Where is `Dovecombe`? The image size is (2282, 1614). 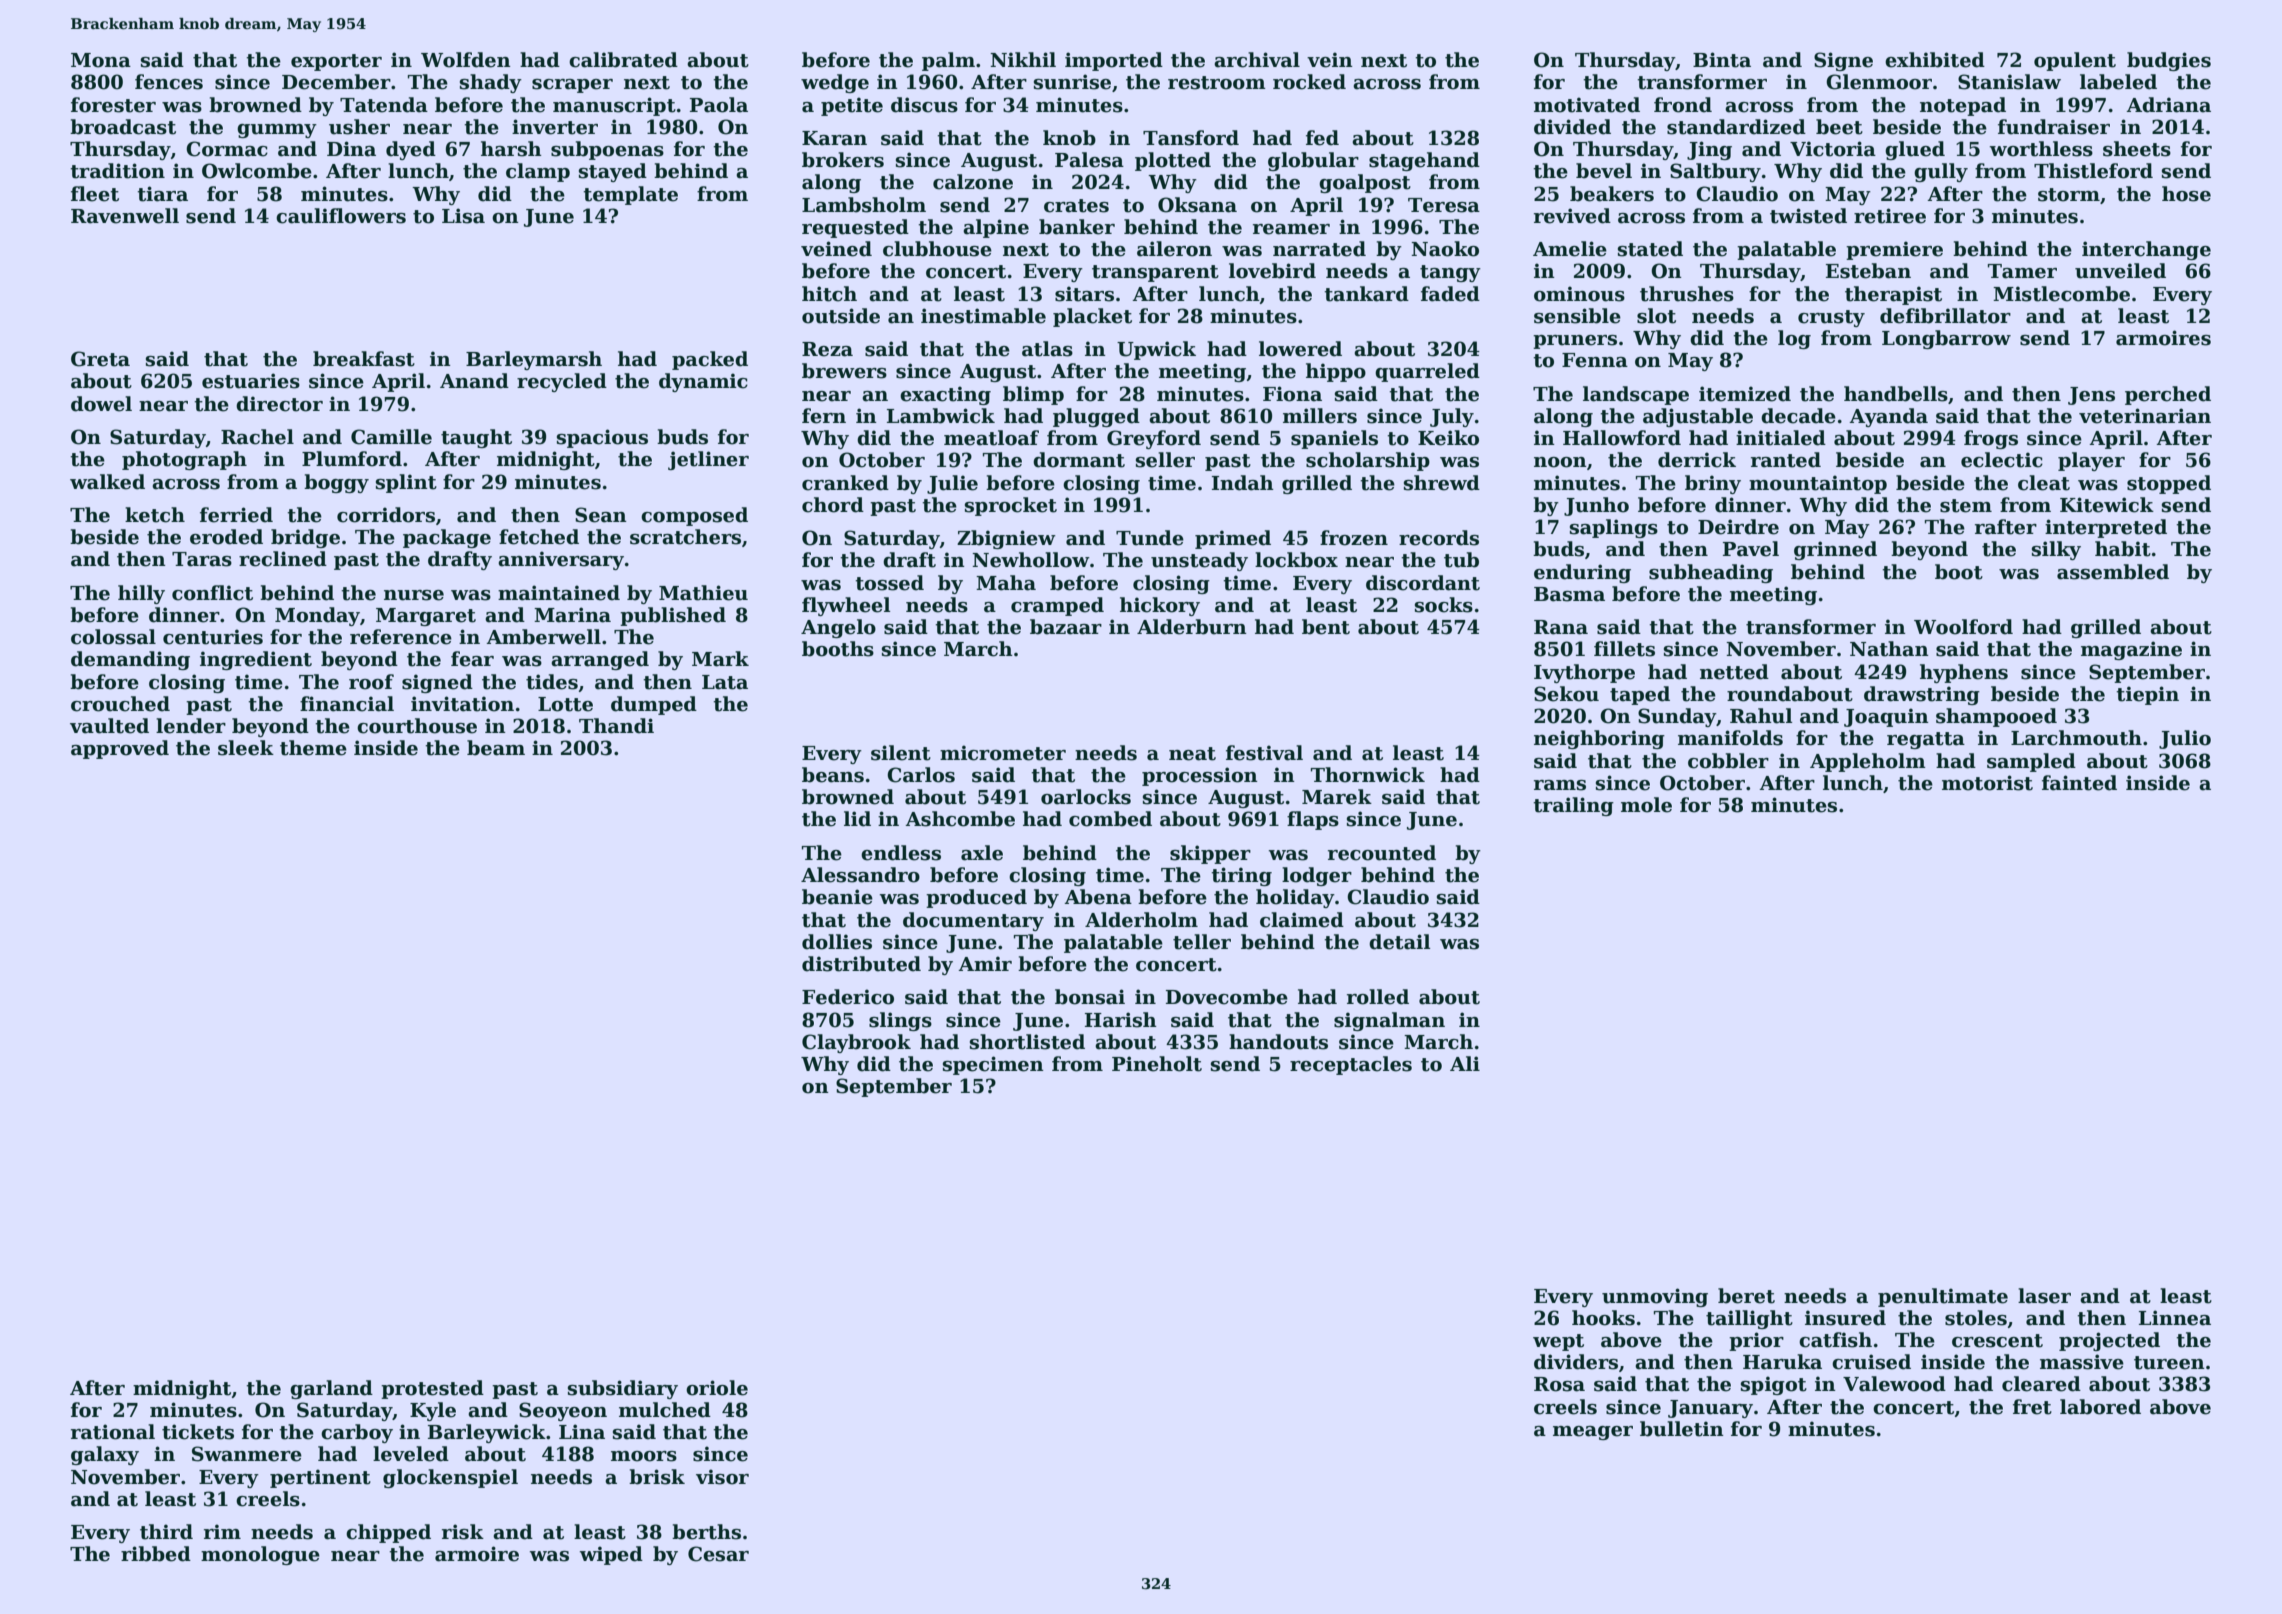
Dovecombe is located at coordinates (1227, 997).
